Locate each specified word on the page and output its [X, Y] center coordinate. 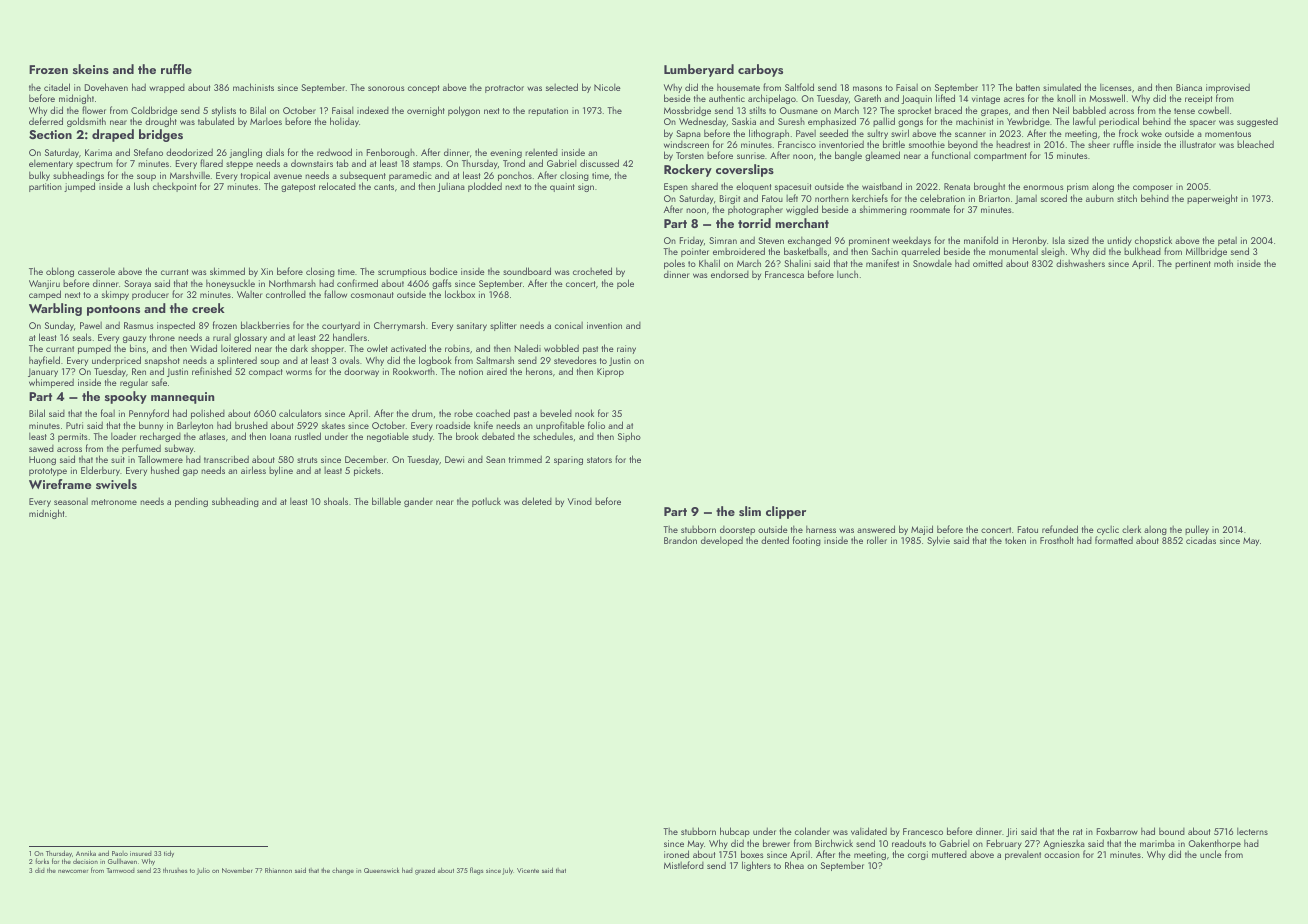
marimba [1157, 843]
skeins [91, 69]
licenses [1115, 87]
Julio [203, 871]
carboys [760, 70]
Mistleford [684, 865]
